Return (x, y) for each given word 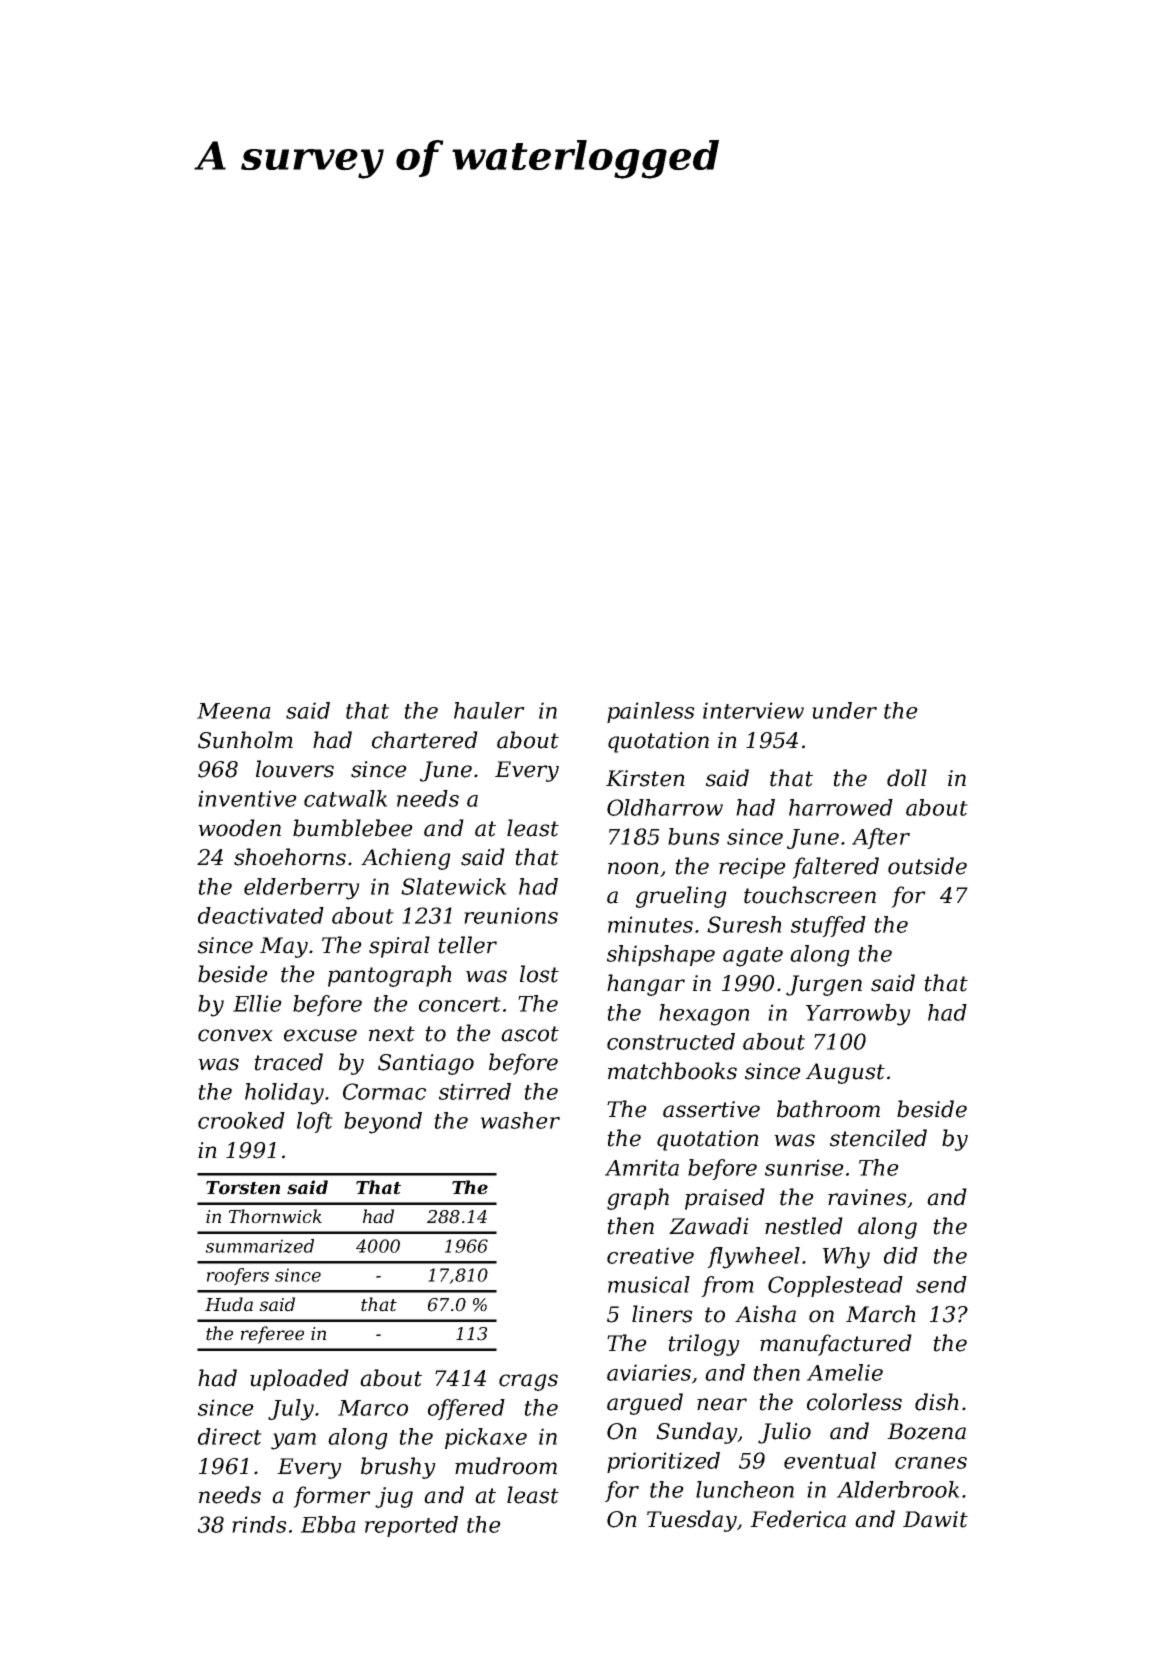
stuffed (828, 926)
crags (528, 1382)
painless (651, 712)
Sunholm (245, 740)
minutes (650, 924)
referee (272, 1335)
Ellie (257, 1003)
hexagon (704, 1015)
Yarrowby (858, 1015)
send (941, 1284)
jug (394, 1497)
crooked (241, 1120)
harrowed (841, 807)
